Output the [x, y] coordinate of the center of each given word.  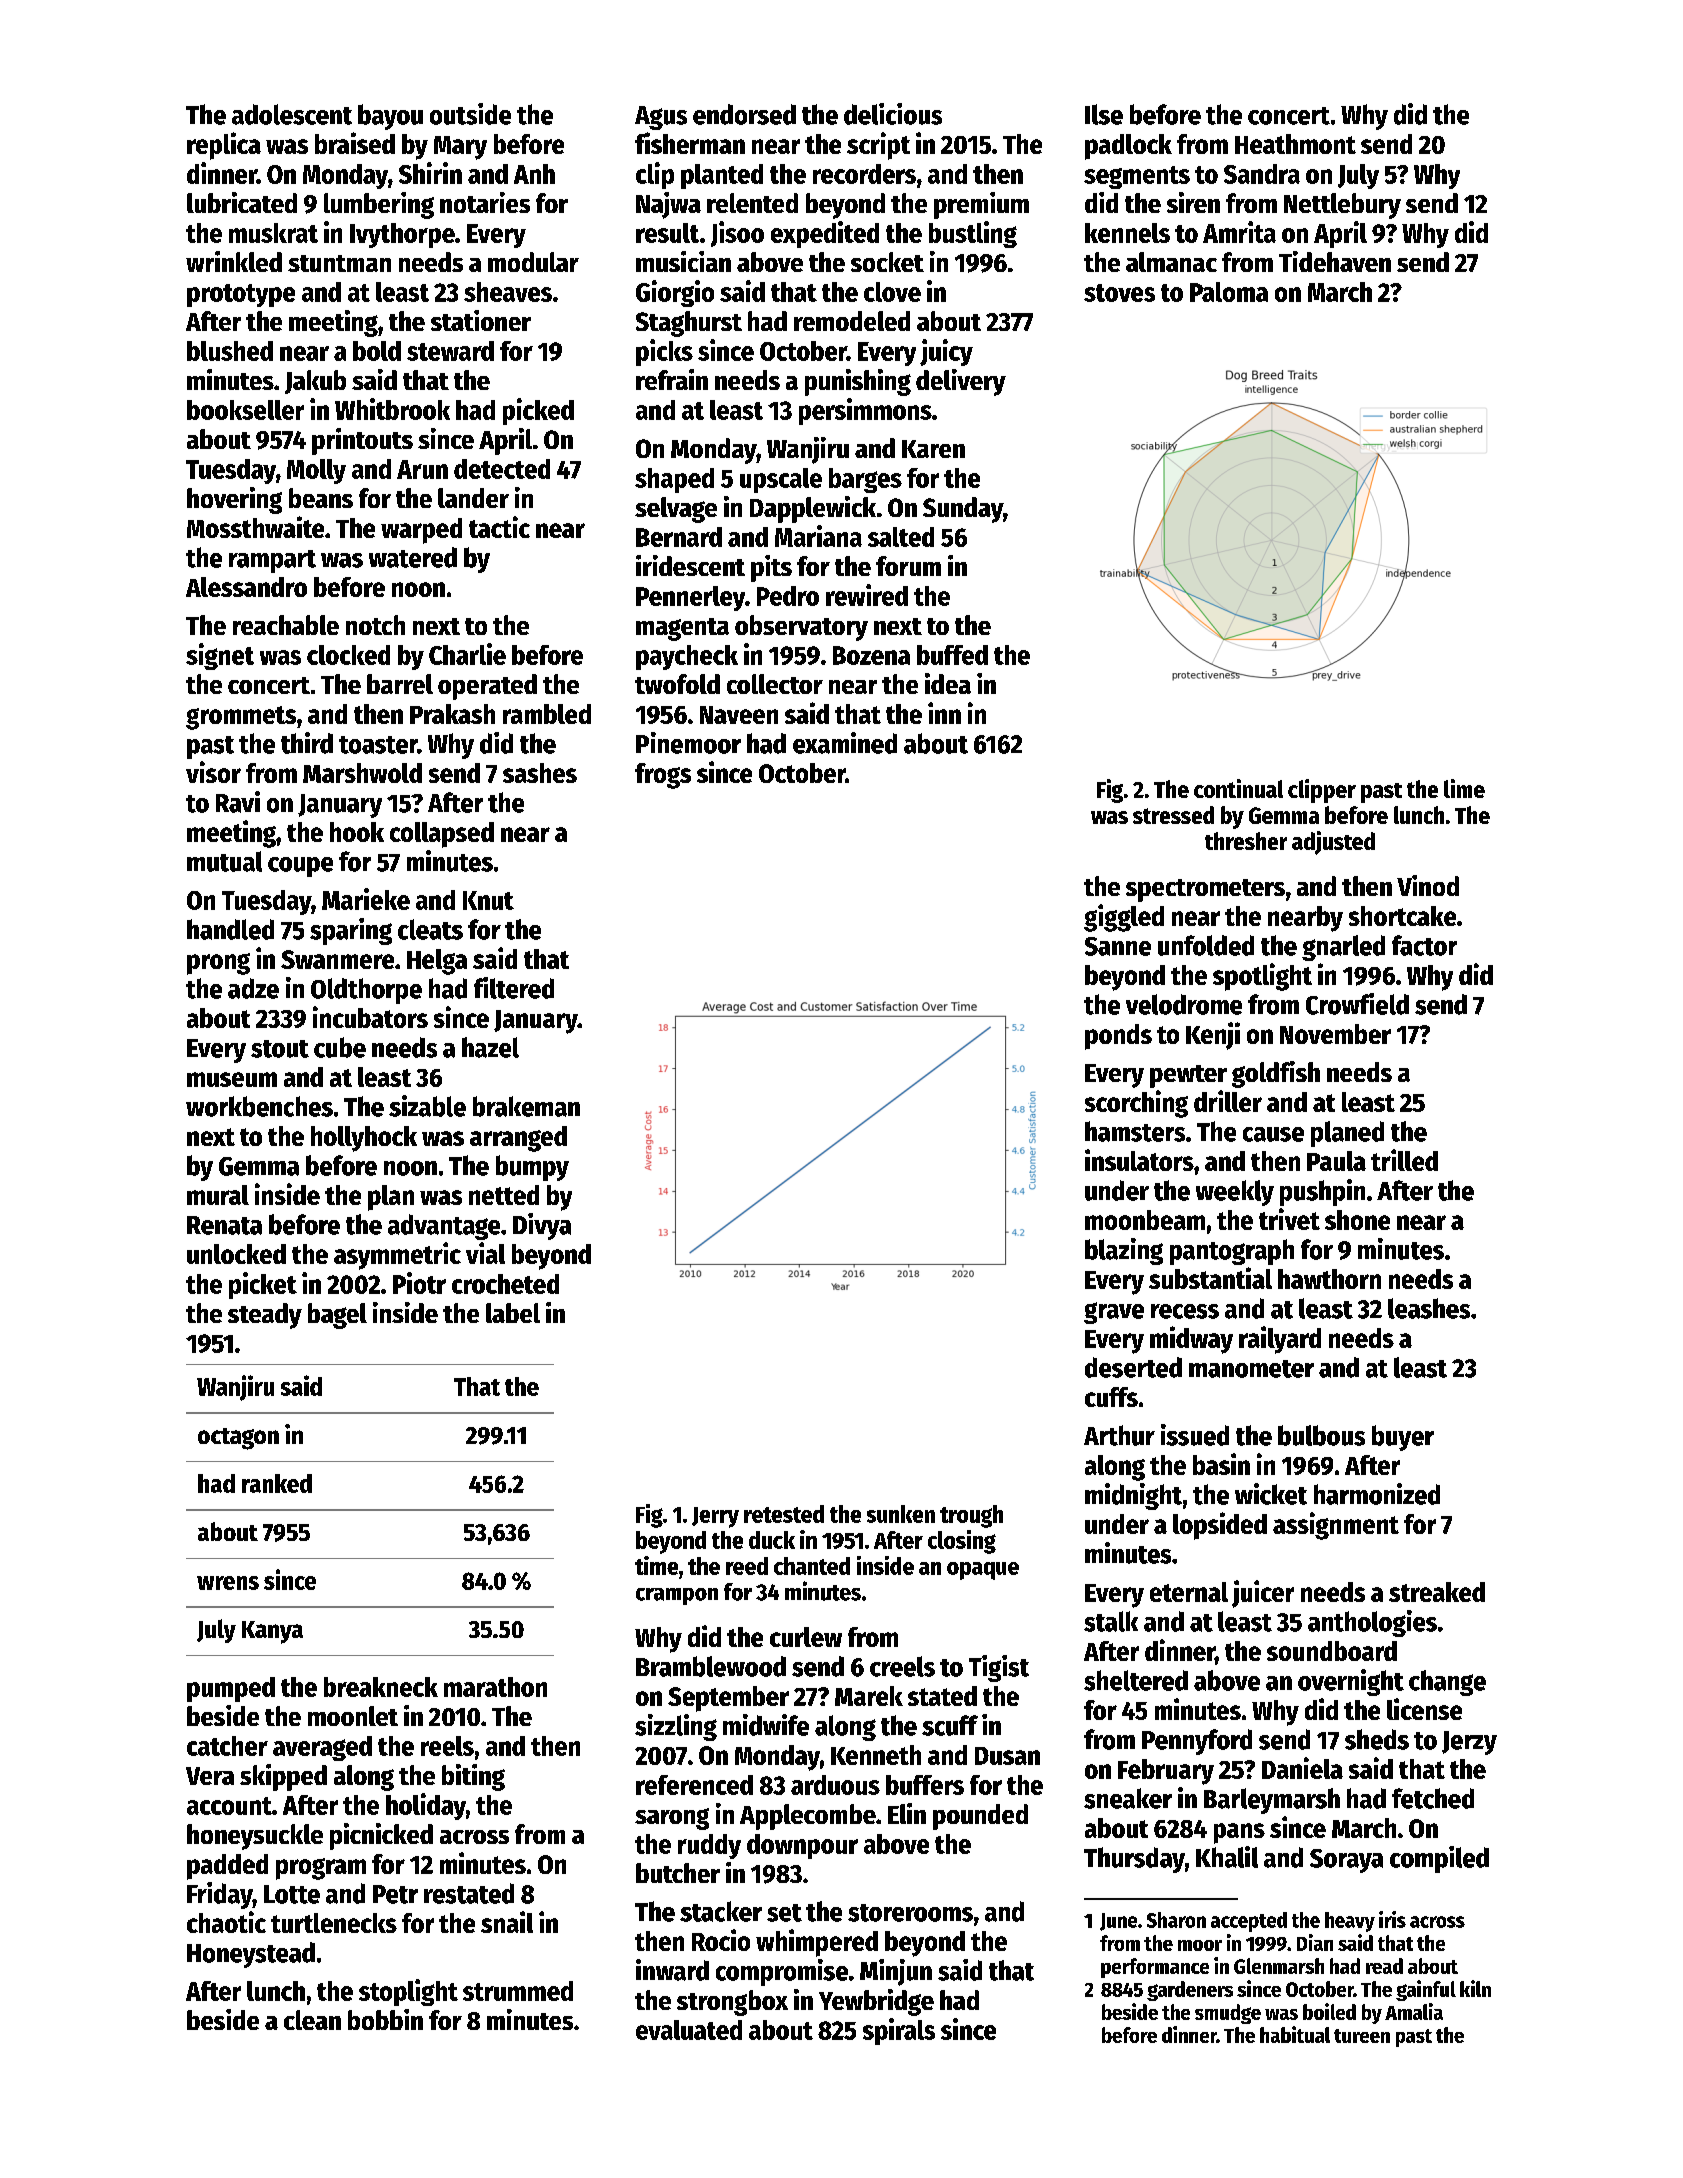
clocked [348, 655]
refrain [672, 379]
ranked [277, 1483]
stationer [481, 320]
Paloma [1229, 292]
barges [865, 480]
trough [971, 1516]
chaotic [226, 1922]
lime [1464, 788]
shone [1357, 1220]
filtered [514, 988]
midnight [1133, 1496]
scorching [1136, 1104]
